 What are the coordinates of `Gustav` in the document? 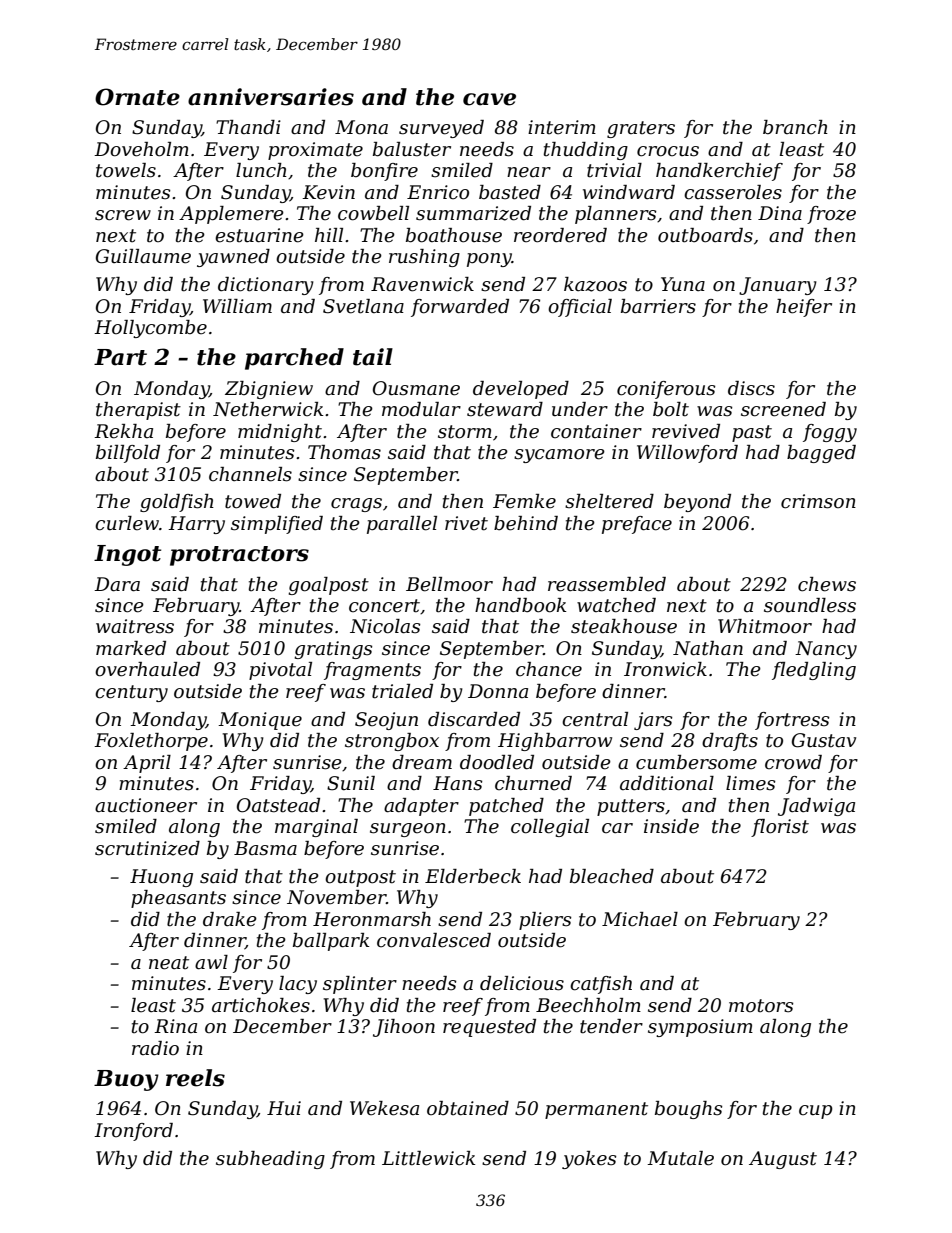 It's located at (824, 740).
